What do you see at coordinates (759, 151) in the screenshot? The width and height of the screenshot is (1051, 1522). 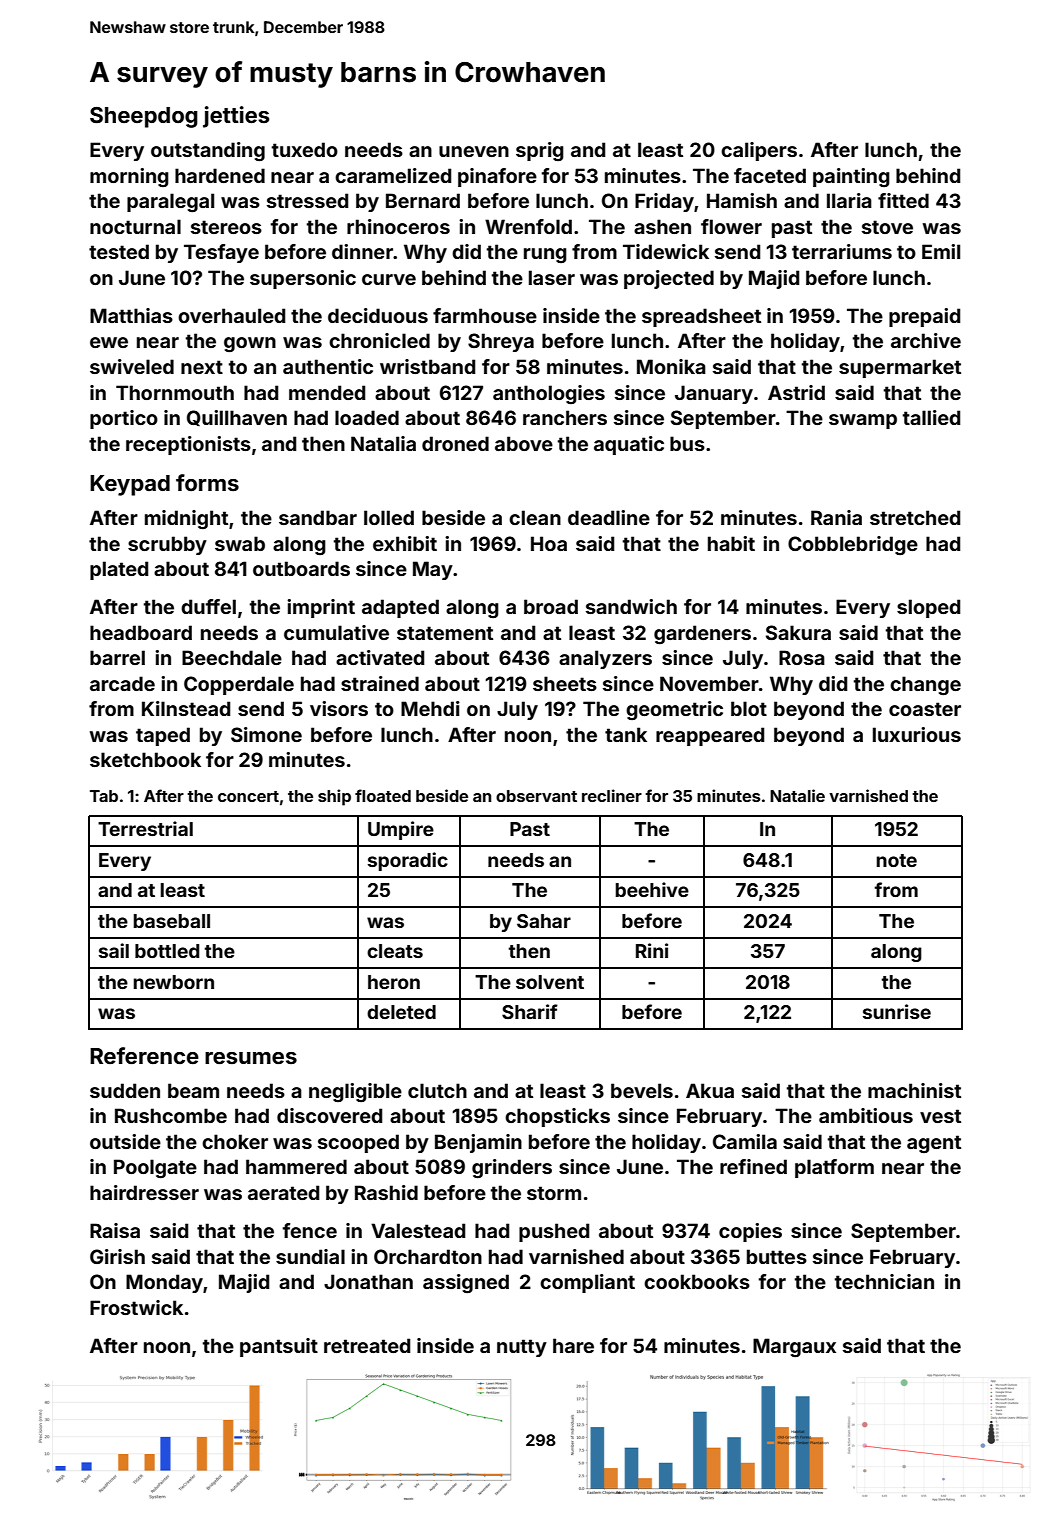 I see `calipers` at bounding box center [759, 151].
